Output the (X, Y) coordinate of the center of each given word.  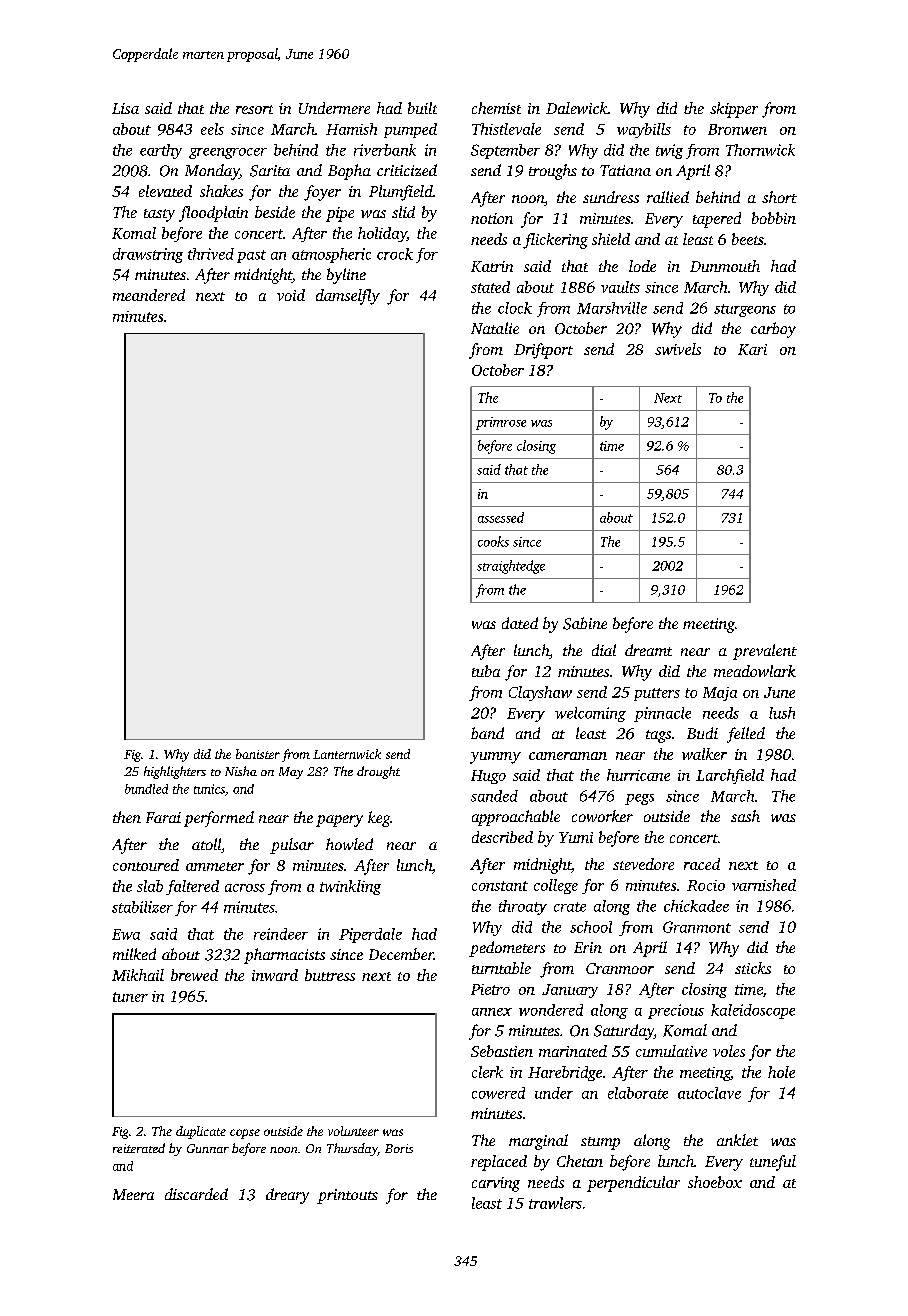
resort (254, 109)
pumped (410, 130)
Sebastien (502, 1051)
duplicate (201, 1132)
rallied (668, 197)
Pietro (490, 989)
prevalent (765, 652)
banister (258, 754)
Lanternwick (347, 754)
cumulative (671, 1051)
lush (782, 713)
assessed (501, 517)
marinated (573, 1051)
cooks (493, 541)
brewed (194, 975)
